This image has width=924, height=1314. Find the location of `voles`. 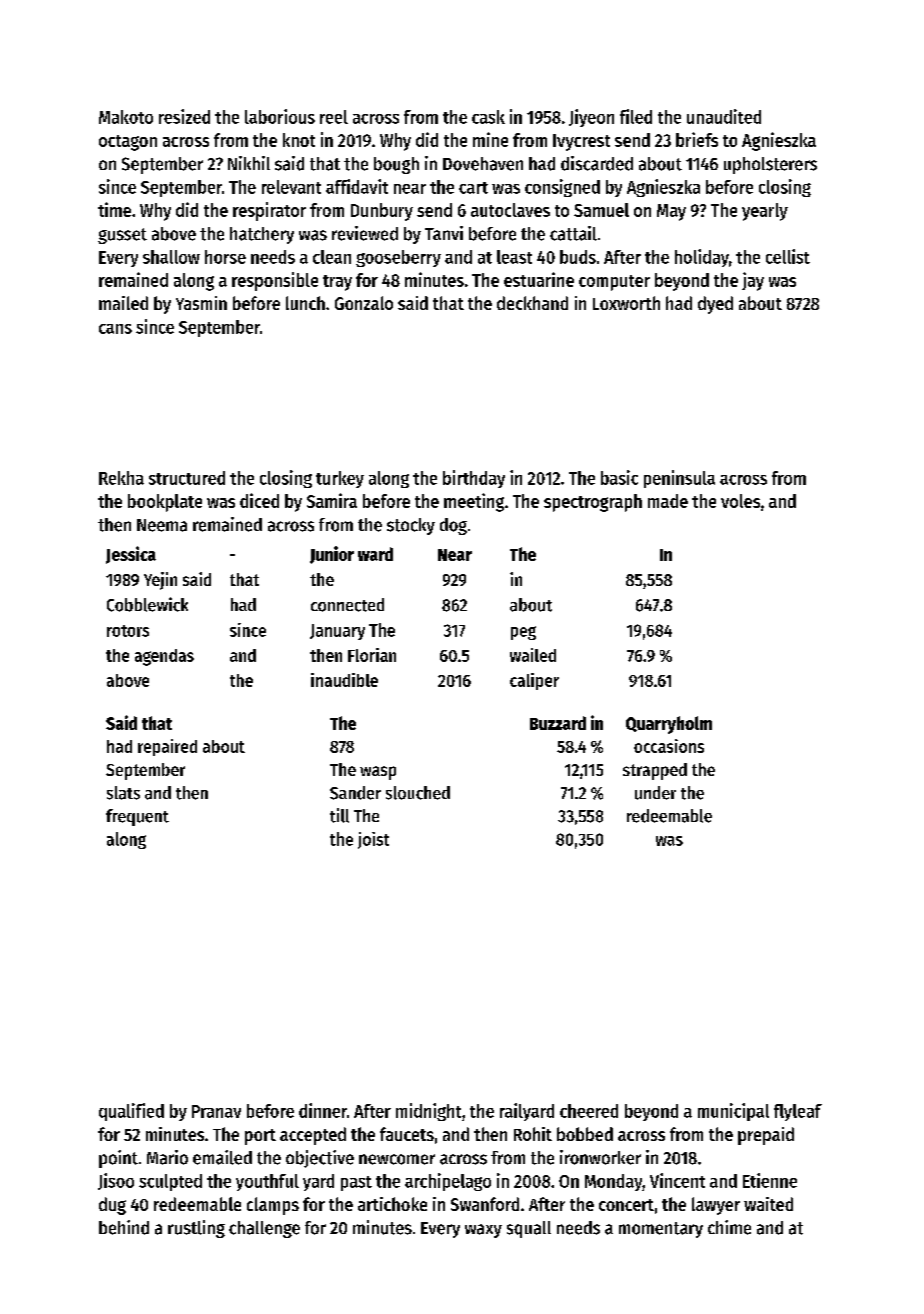

voles is located at coordinates (740, 501).
